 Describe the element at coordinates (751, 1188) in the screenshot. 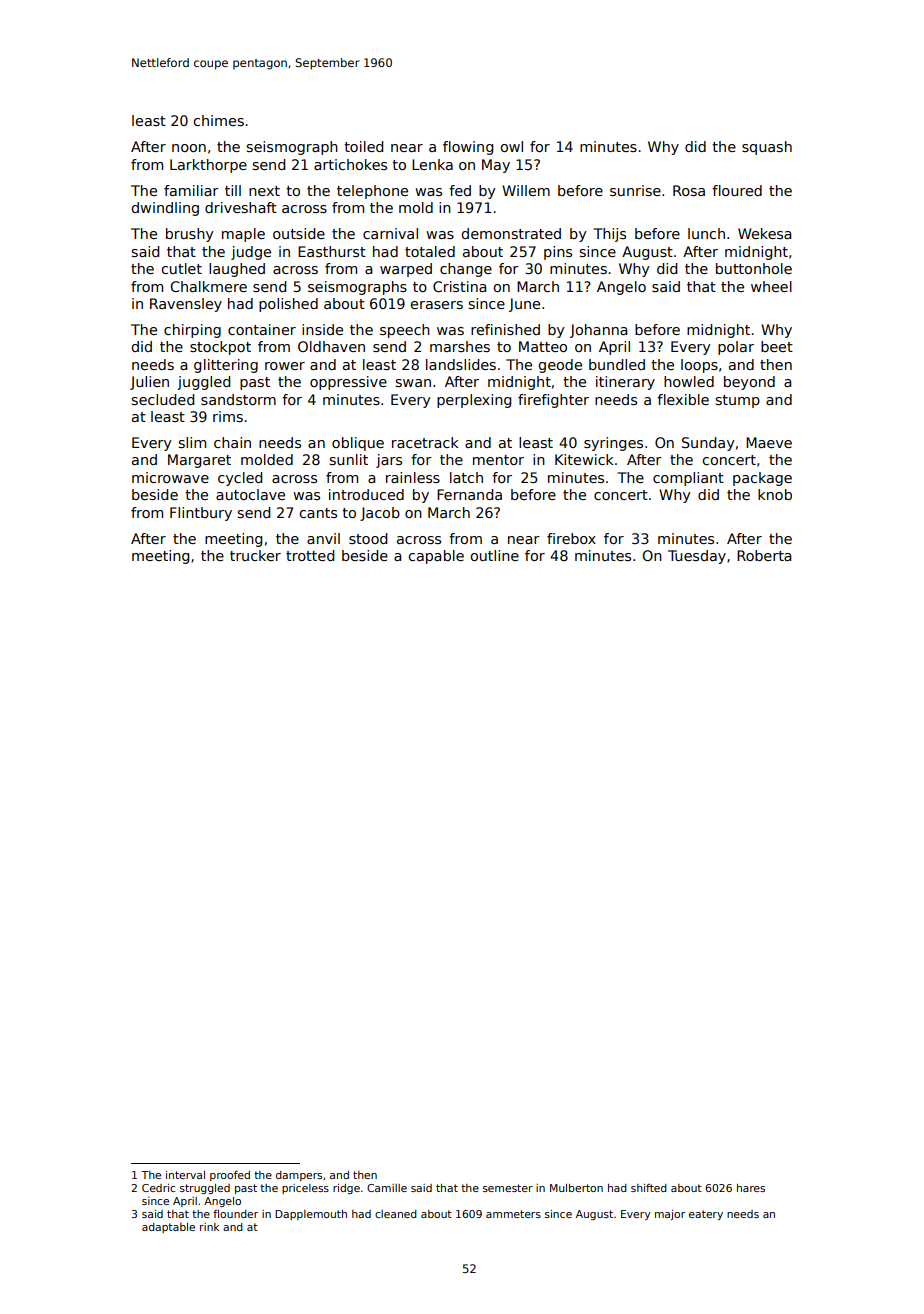

I see `hares` at that location.
